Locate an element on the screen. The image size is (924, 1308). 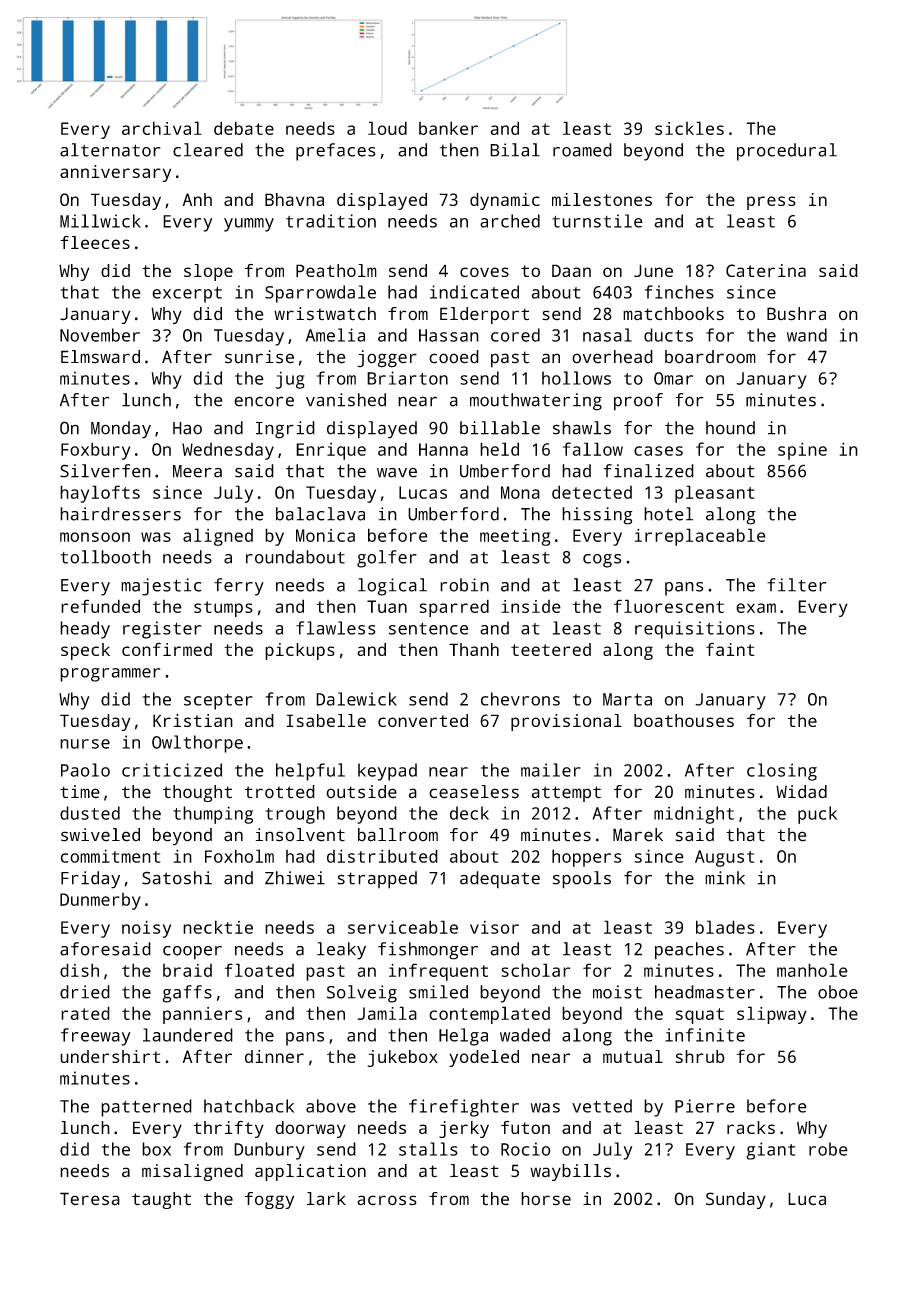
banker is located at coordinates (448, 128).
